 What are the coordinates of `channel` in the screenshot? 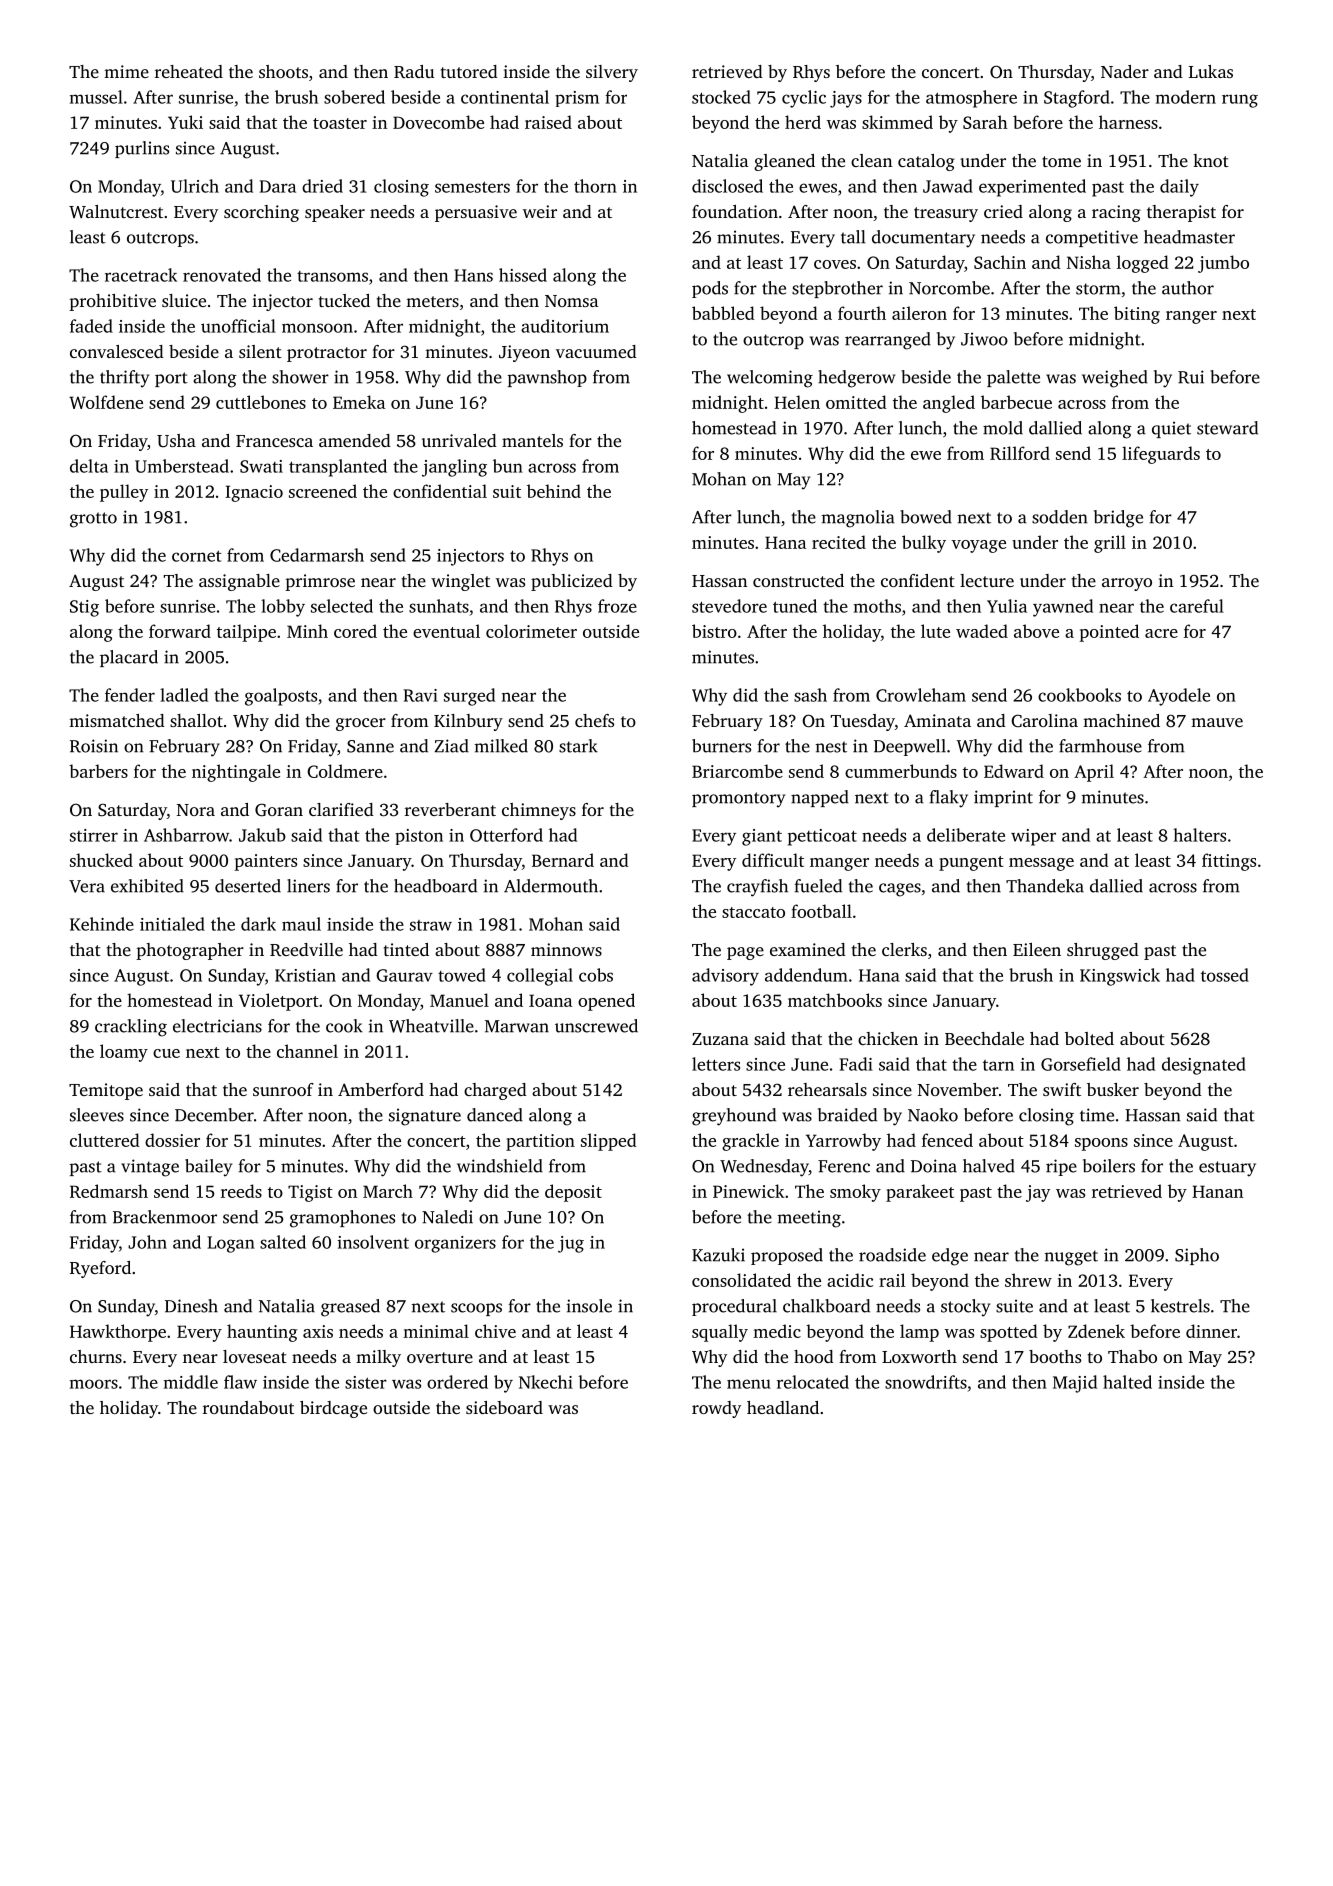 It's located at (307, 1051).
